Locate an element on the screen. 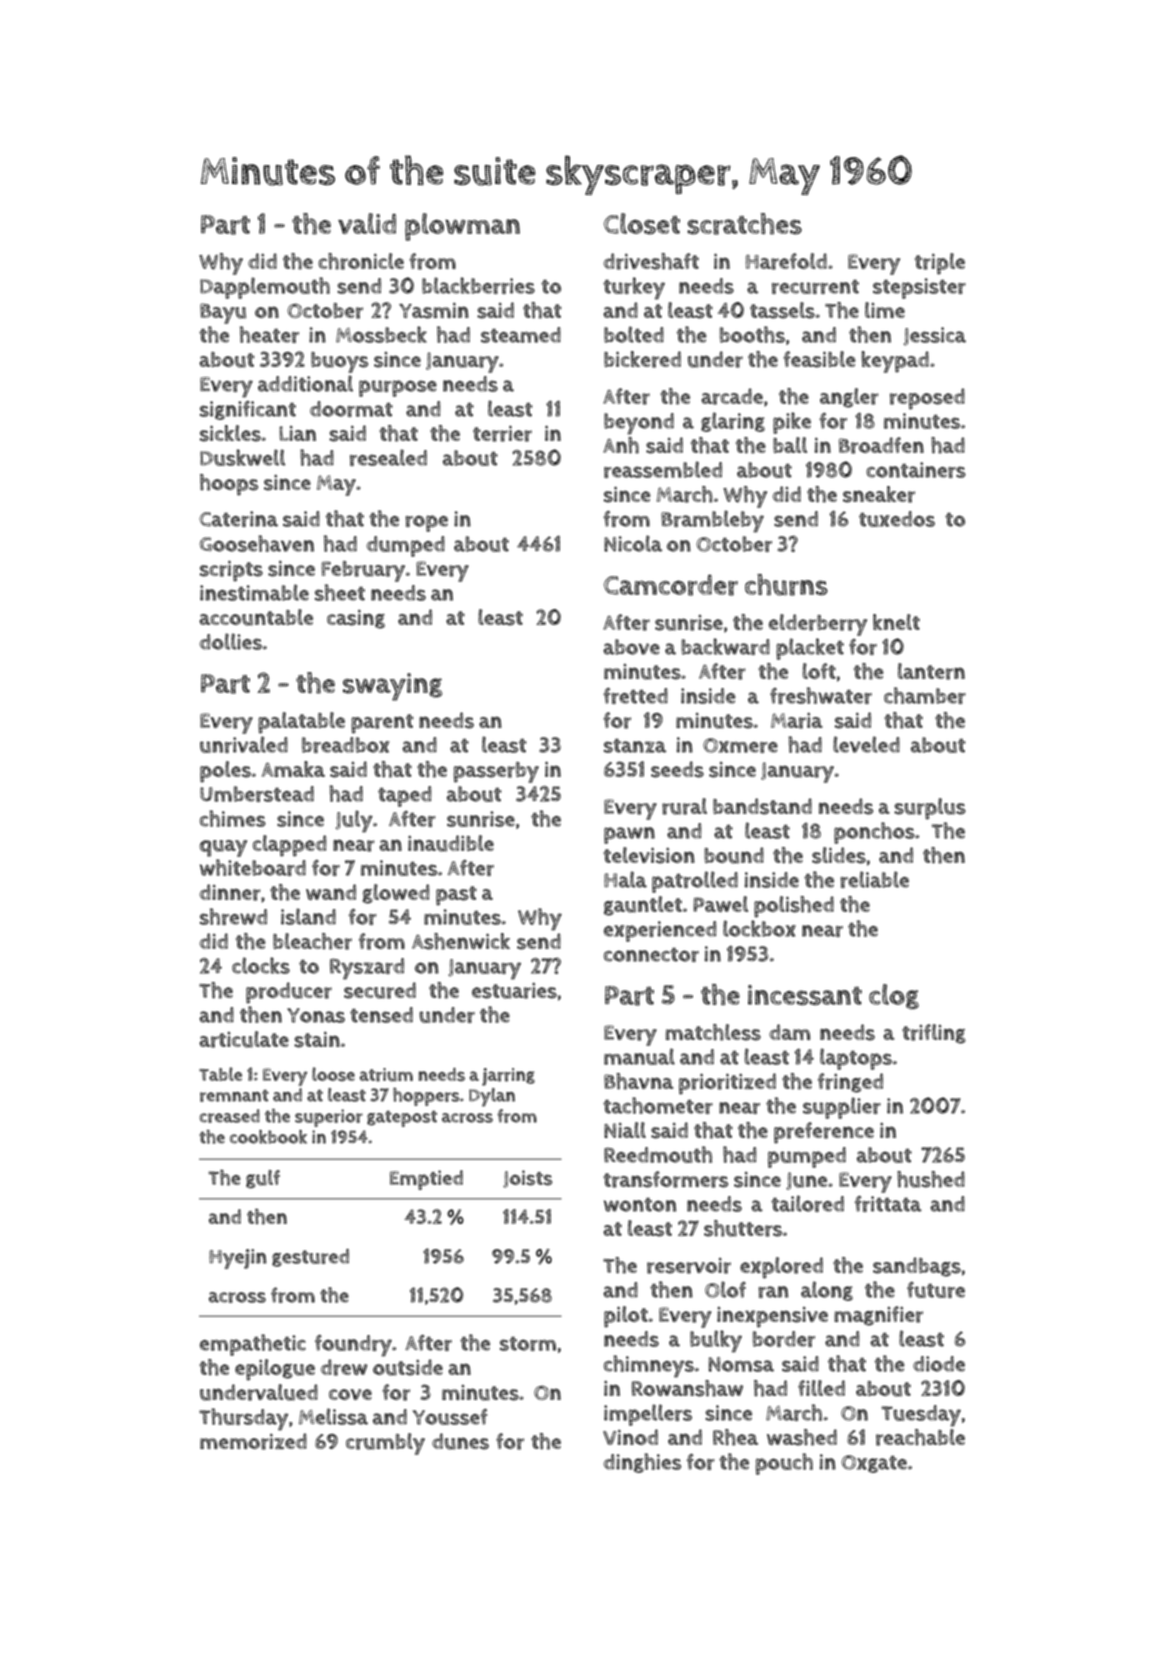  valid is located at coordinates (367, 223).
